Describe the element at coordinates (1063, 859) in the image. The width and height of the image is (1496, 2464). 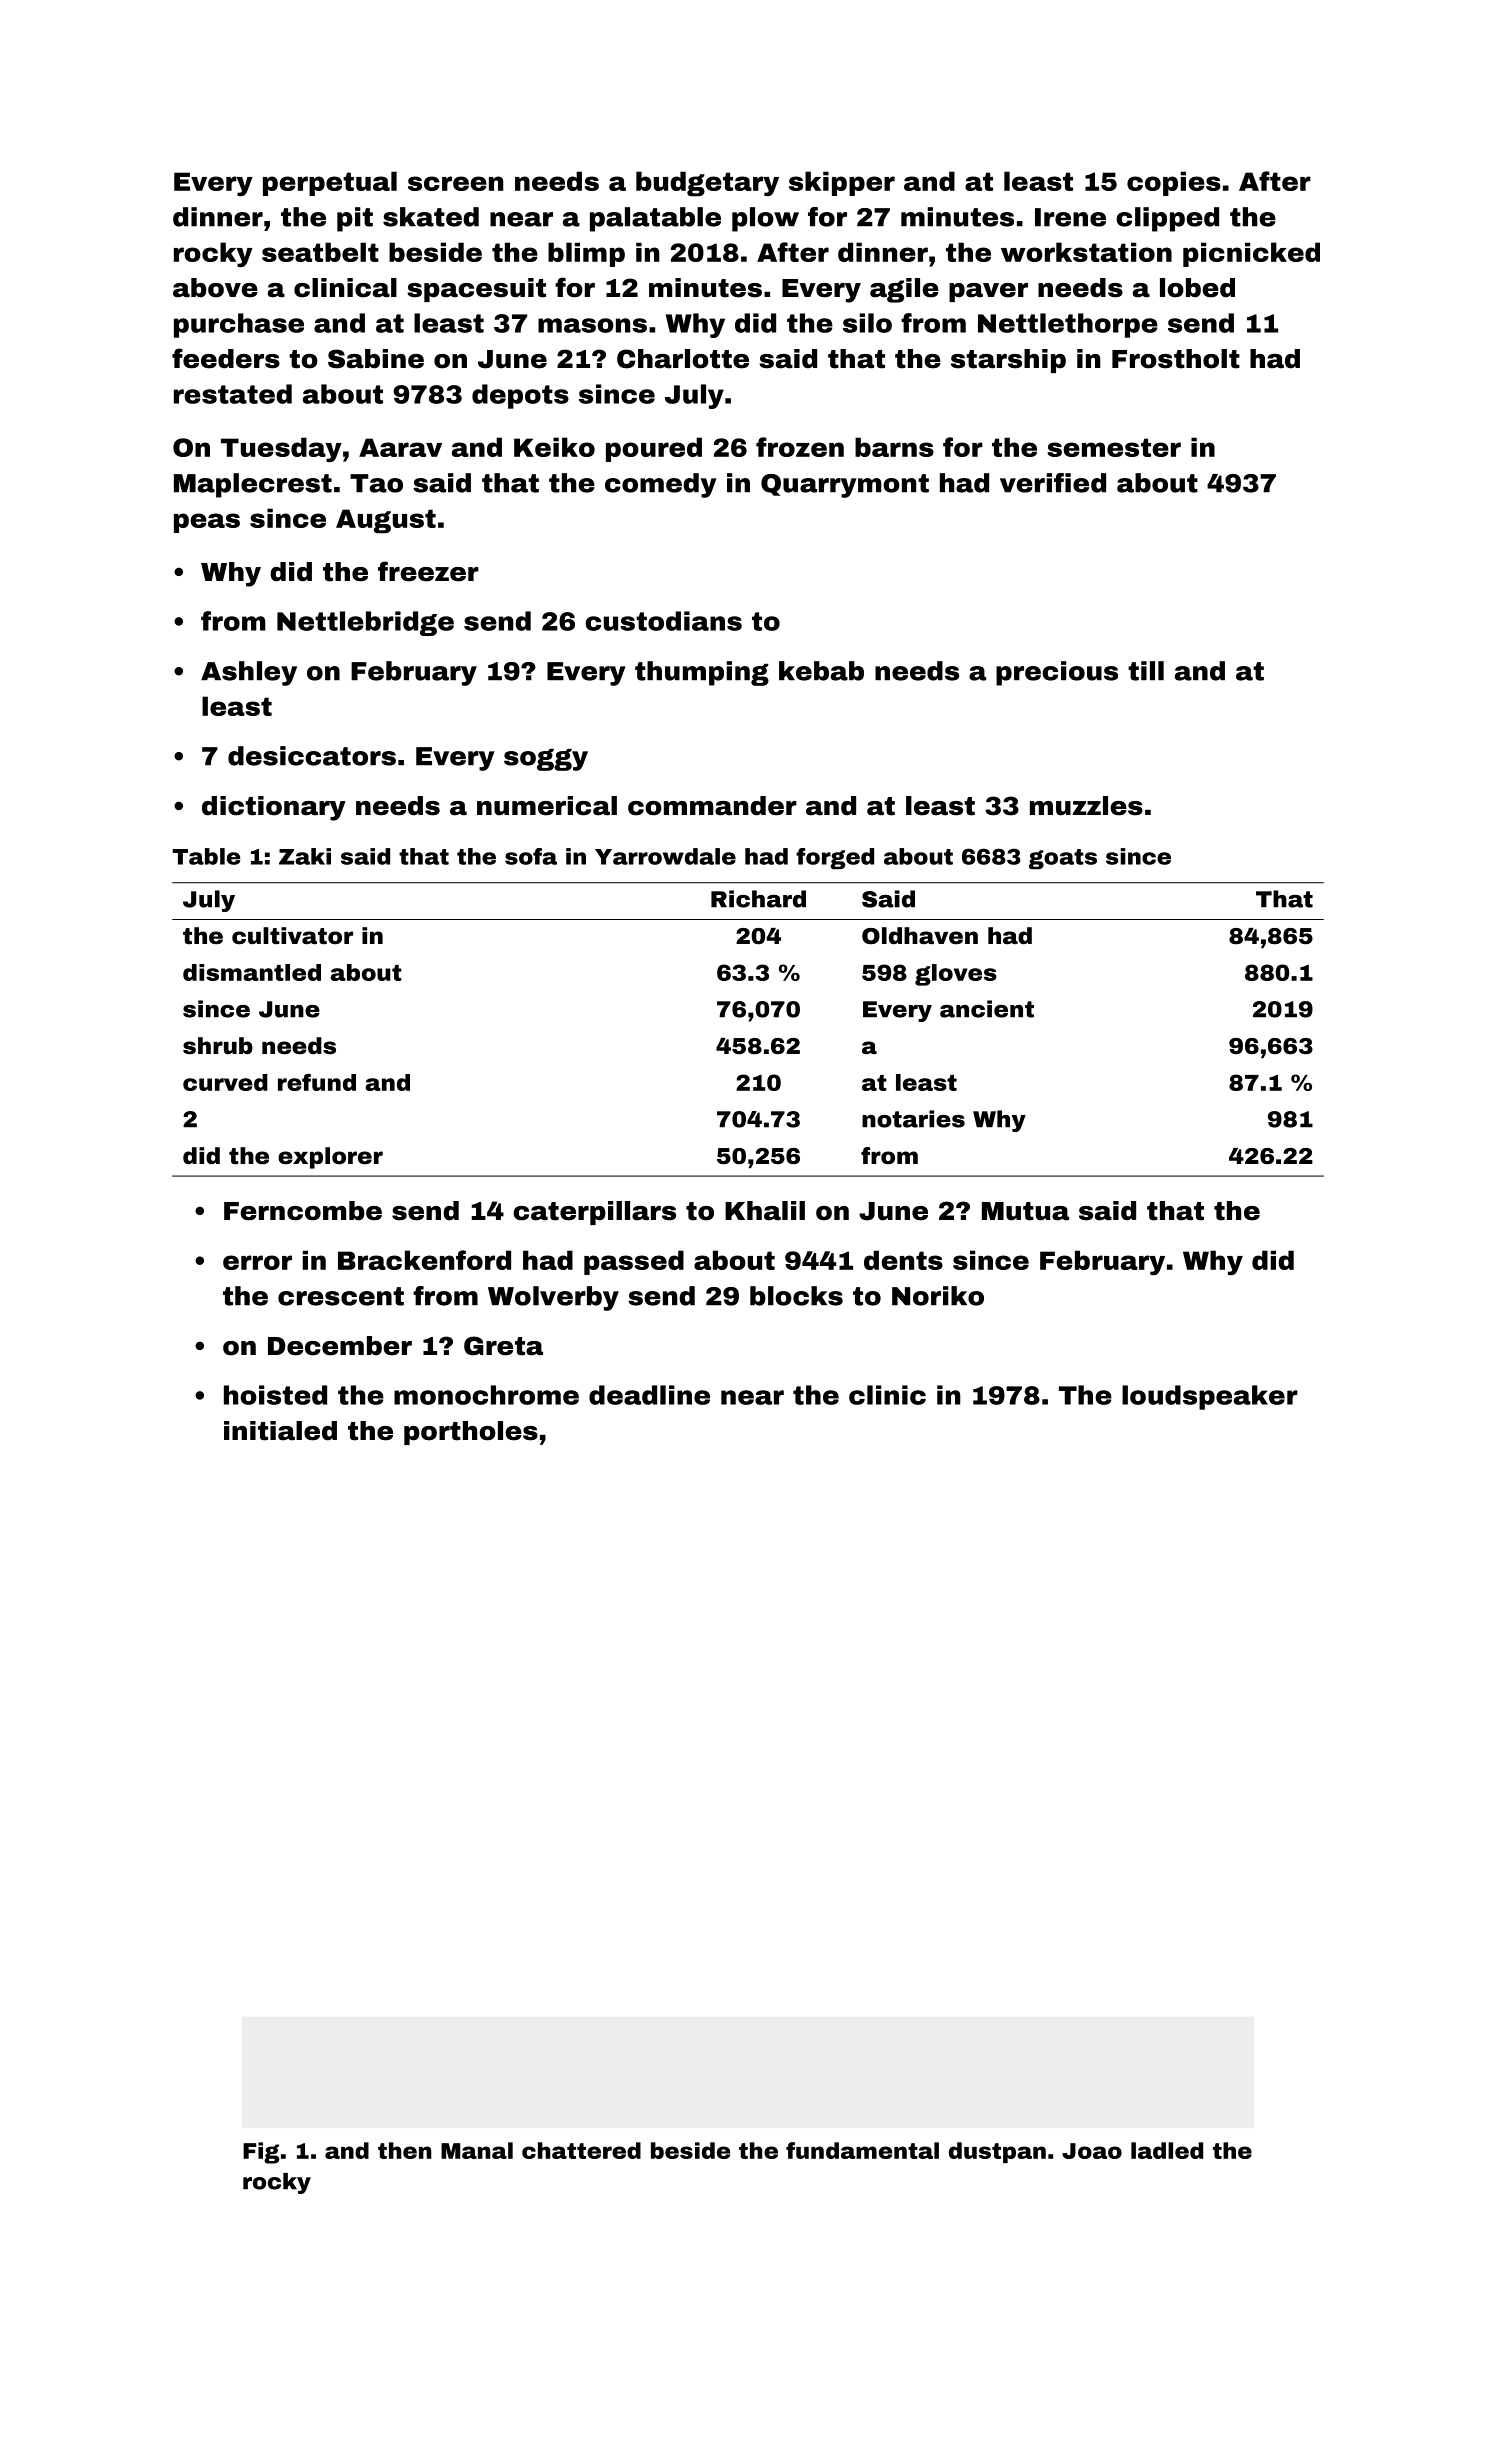
I see `goats` at that location.
